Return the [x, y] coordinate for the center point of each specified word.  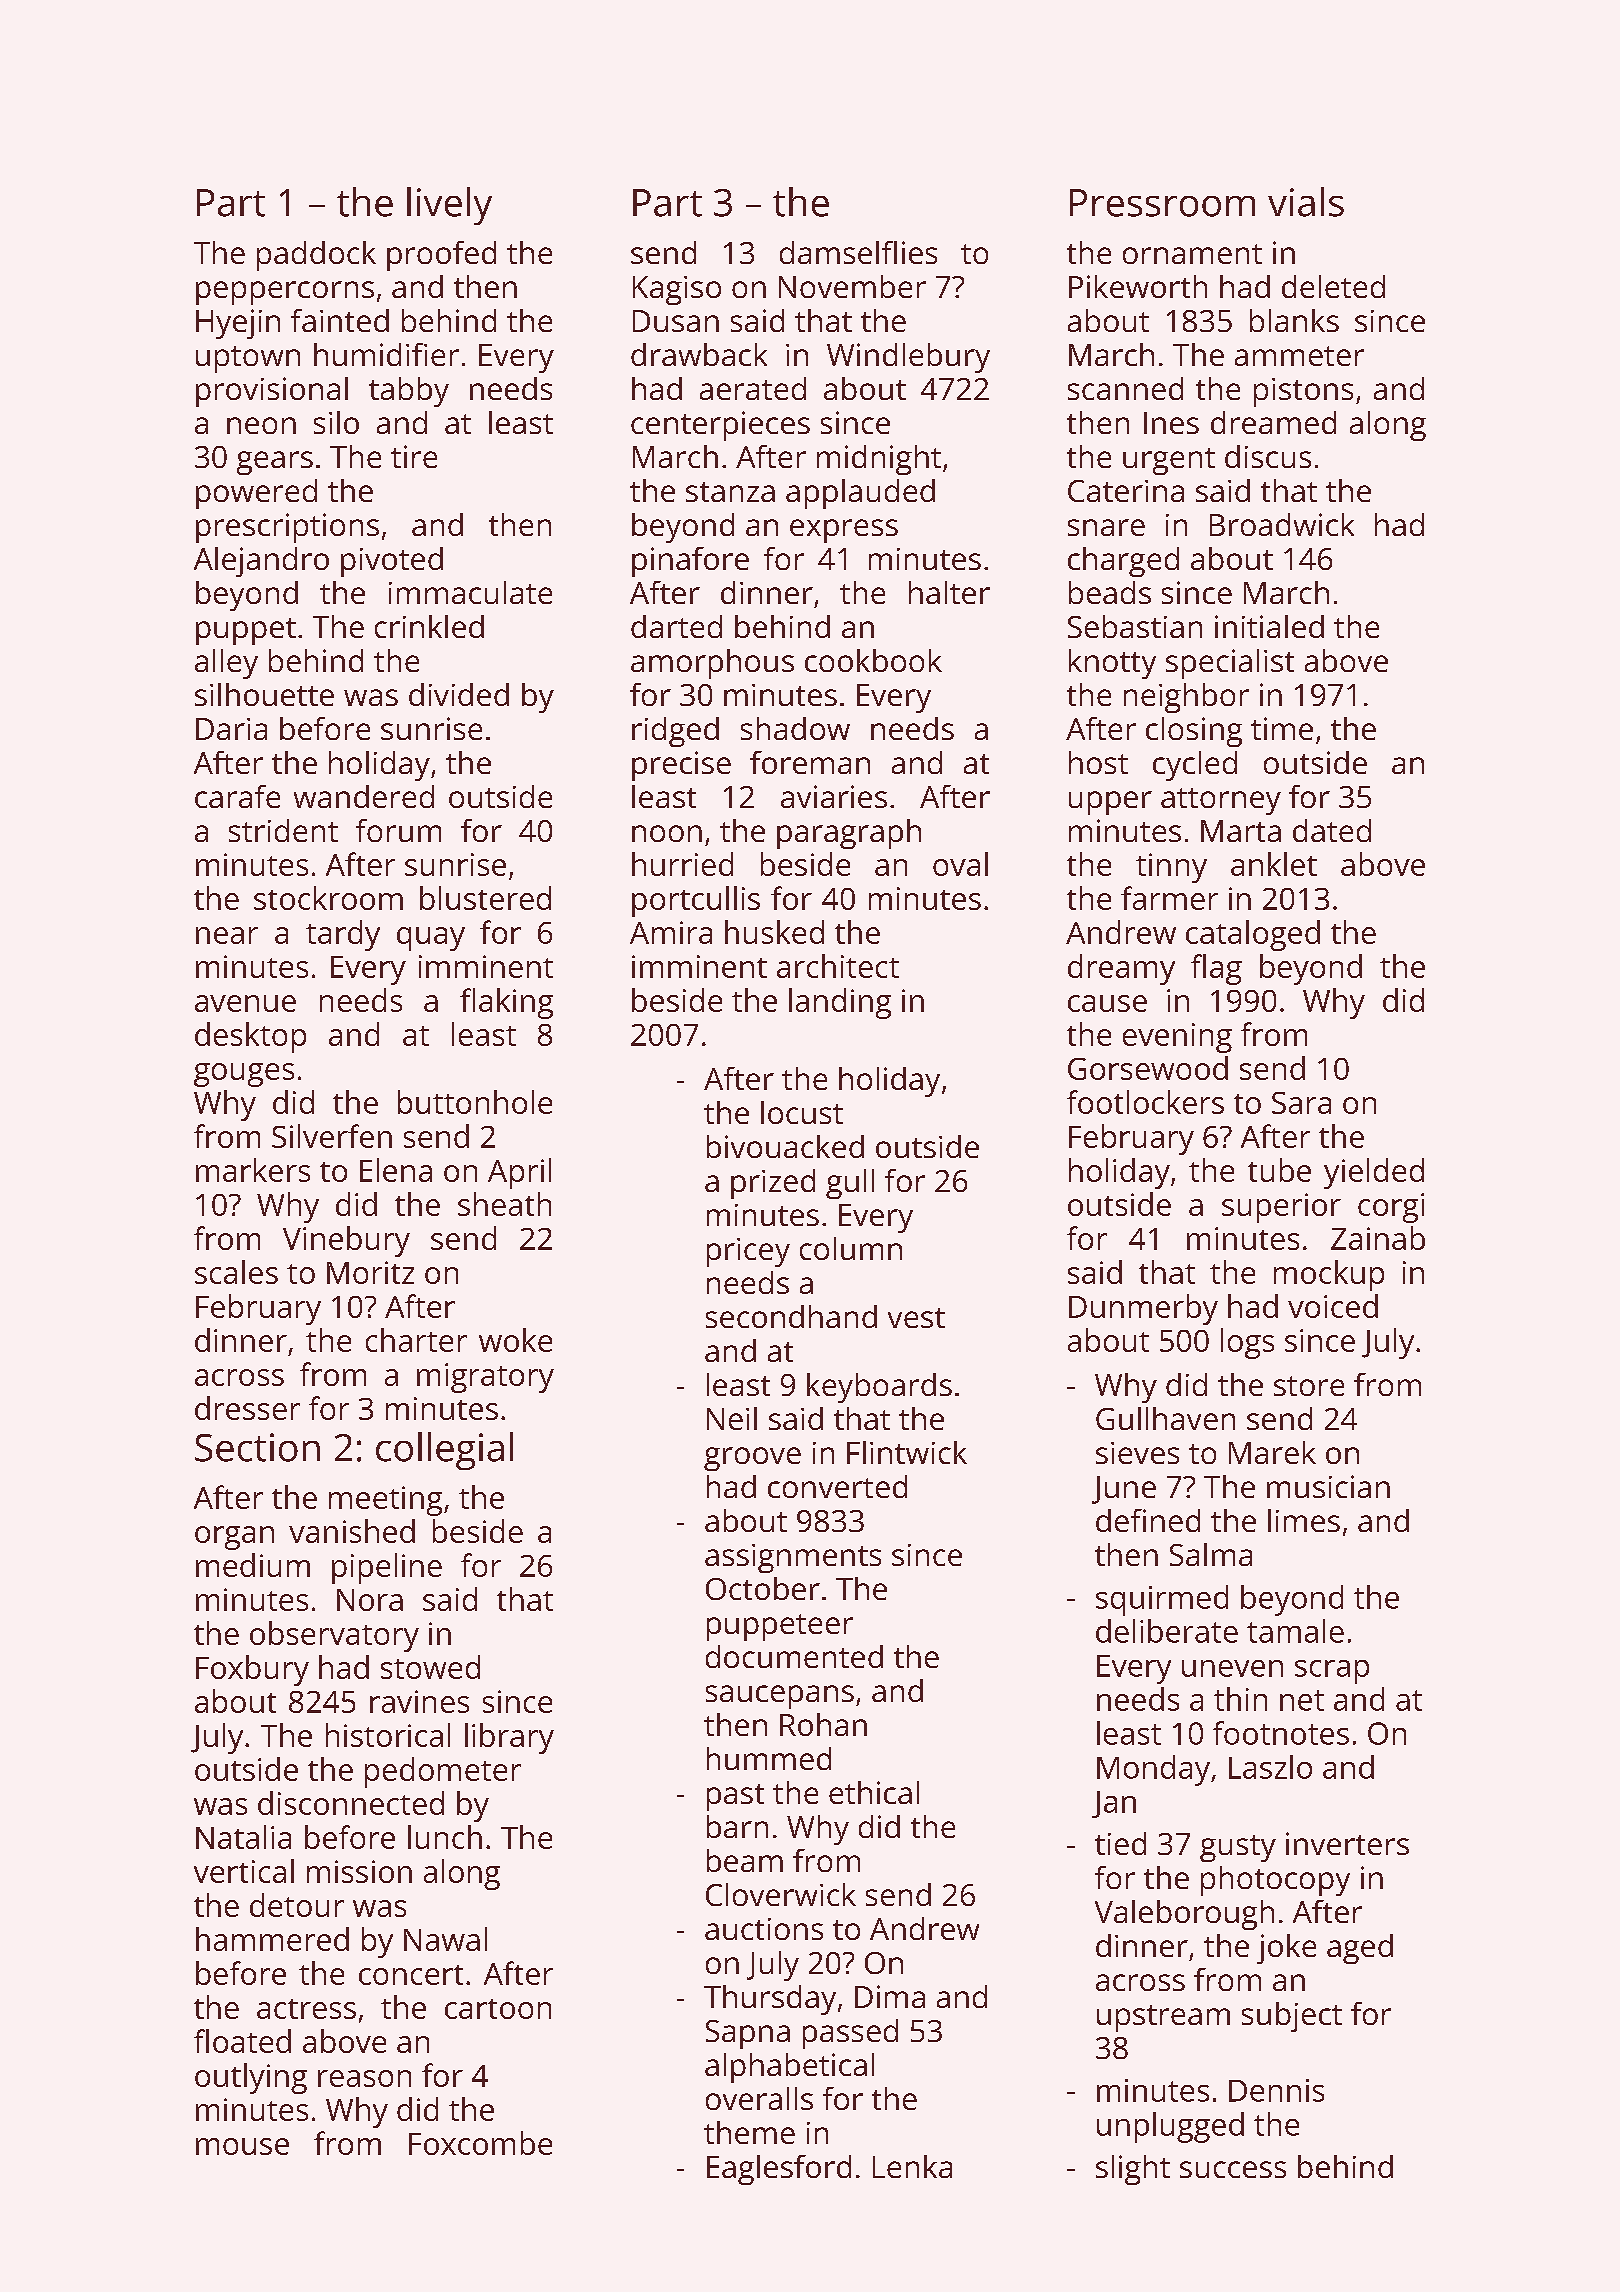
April [519, 1173]
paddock [316, 256]
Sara [1301, 1103]
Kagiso [677, 290]
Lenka [912, 2166]
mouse [242, 2146]
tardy [343, 935]
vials [1306, 202]
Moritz [370, 1272]
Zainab [1378, 1238]
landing [840, 1003]
